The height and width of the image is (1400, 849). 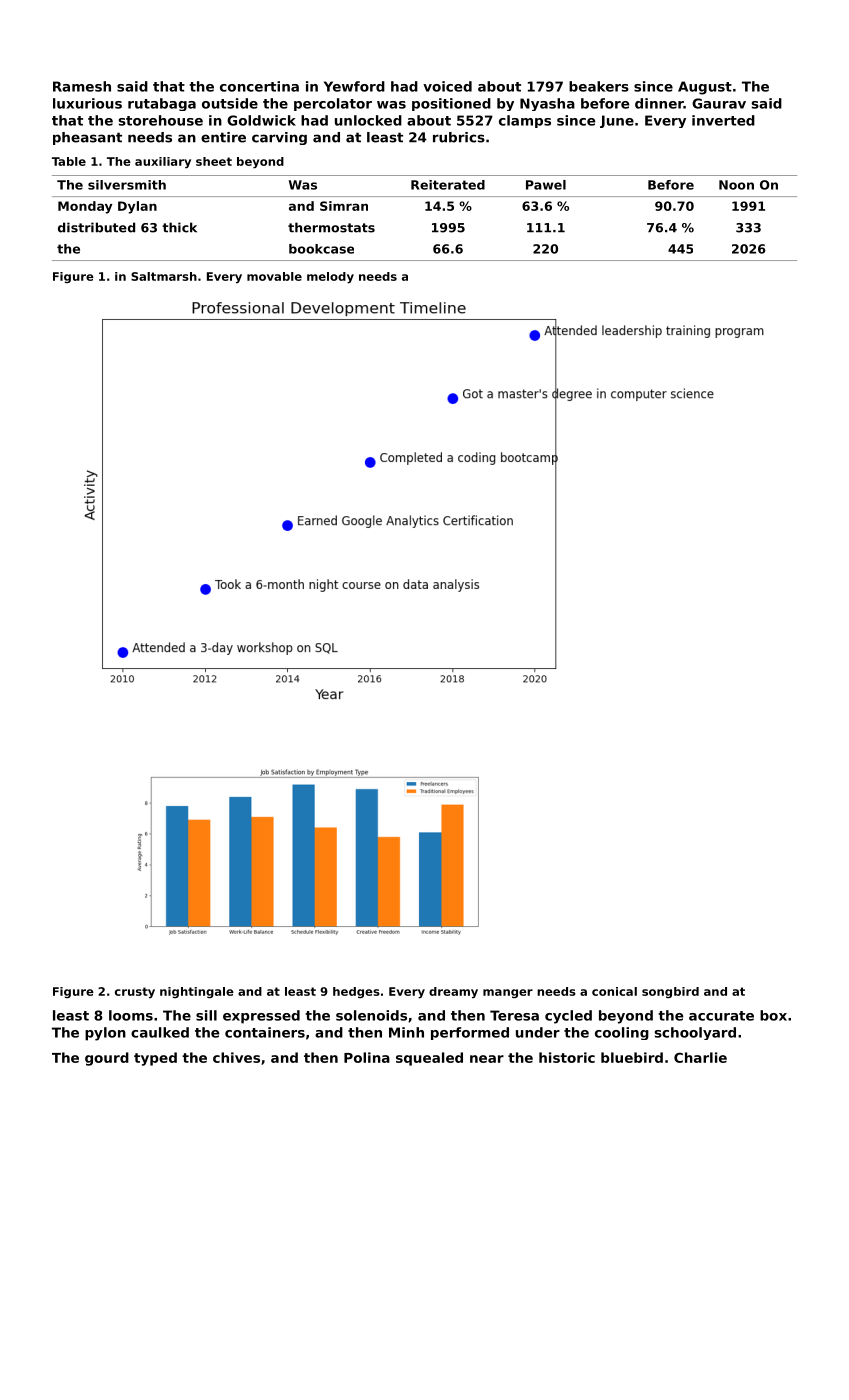 I want to click on movable, so click(x=274, y=276).
